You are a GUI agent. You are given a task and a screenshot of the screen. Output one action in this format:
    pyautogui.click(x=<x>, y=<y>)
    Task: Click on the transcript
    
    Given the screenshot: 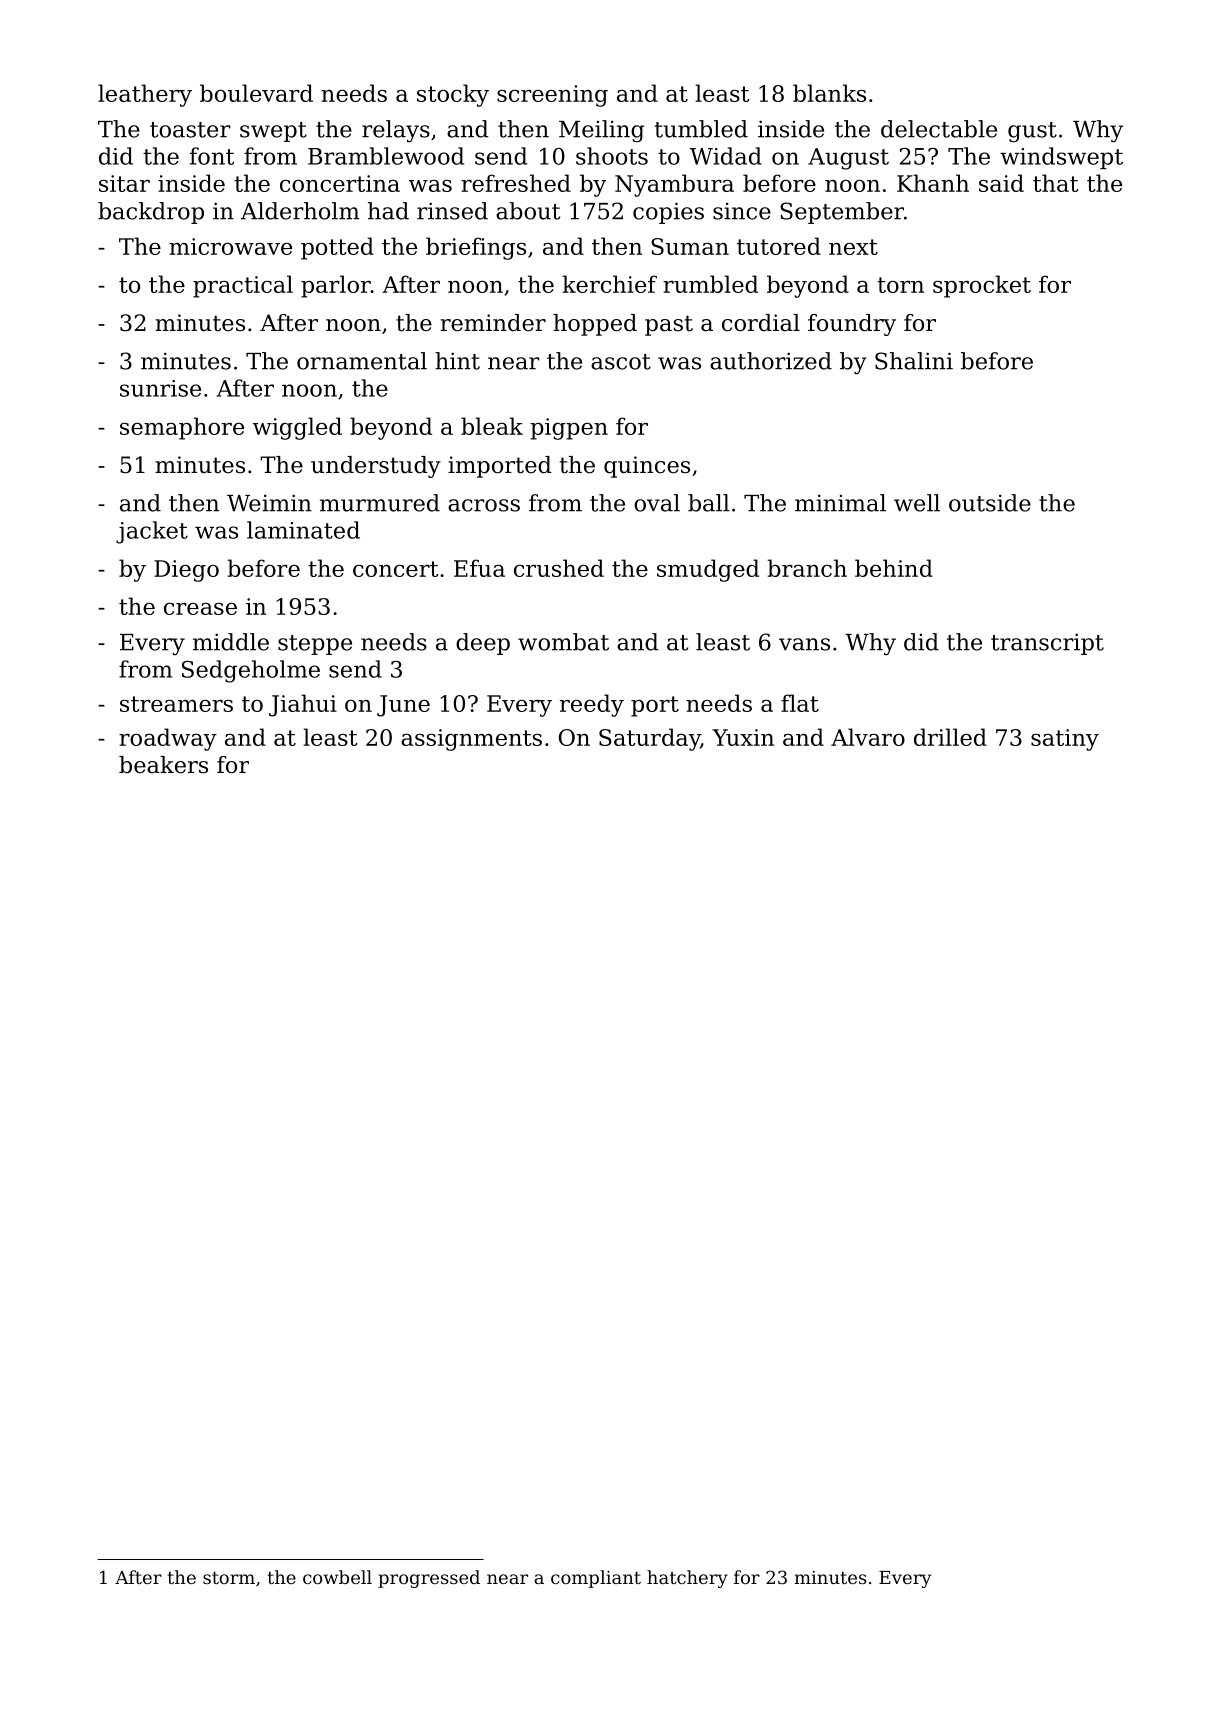 What is the action you would take?
    pyautogui.click(x=1047, y=644)
